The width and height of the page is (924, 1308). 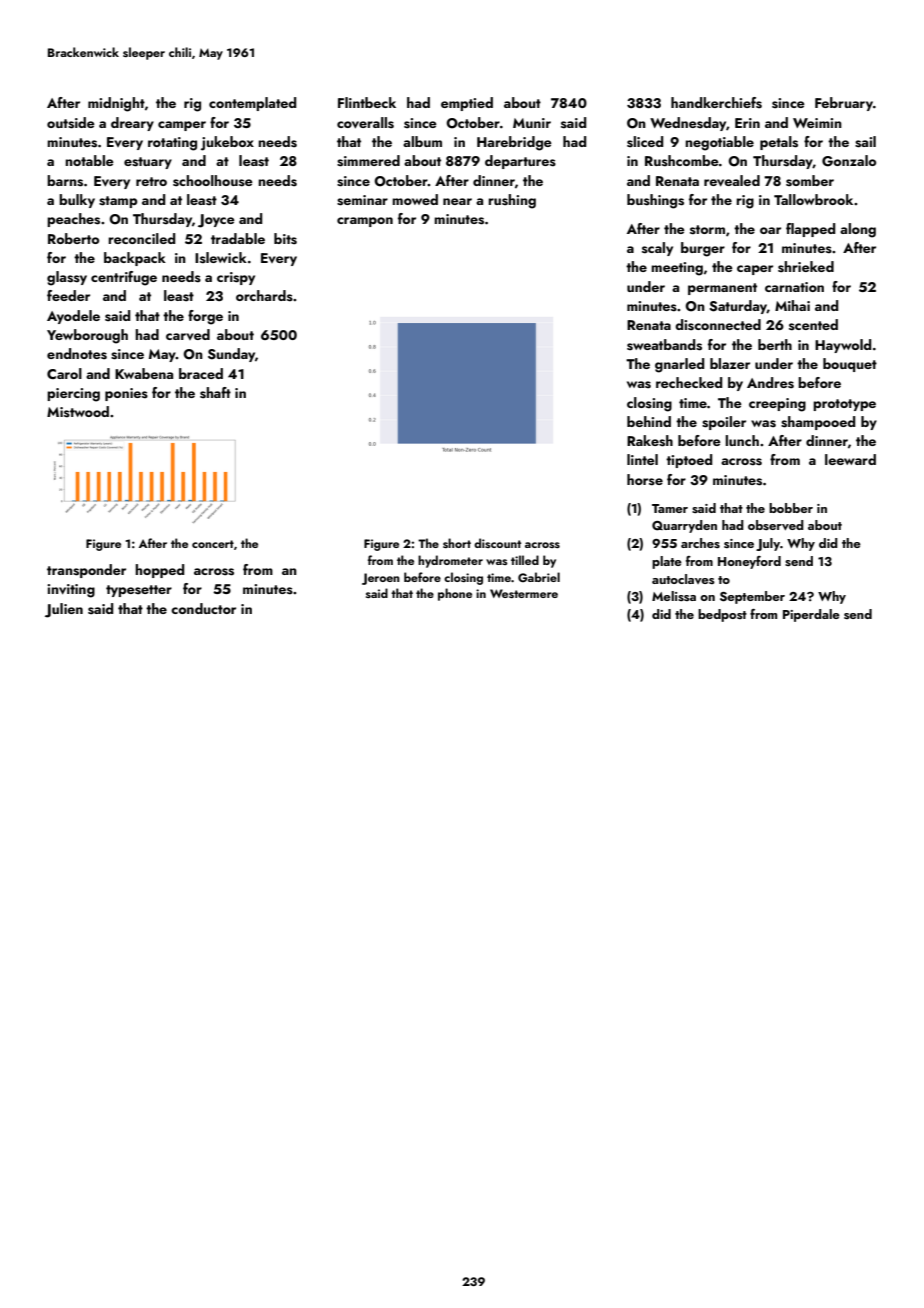 What do you see at coordinates (367, 102) in the page?
I see `Flintbeck` at bounding box center [367, 102].
